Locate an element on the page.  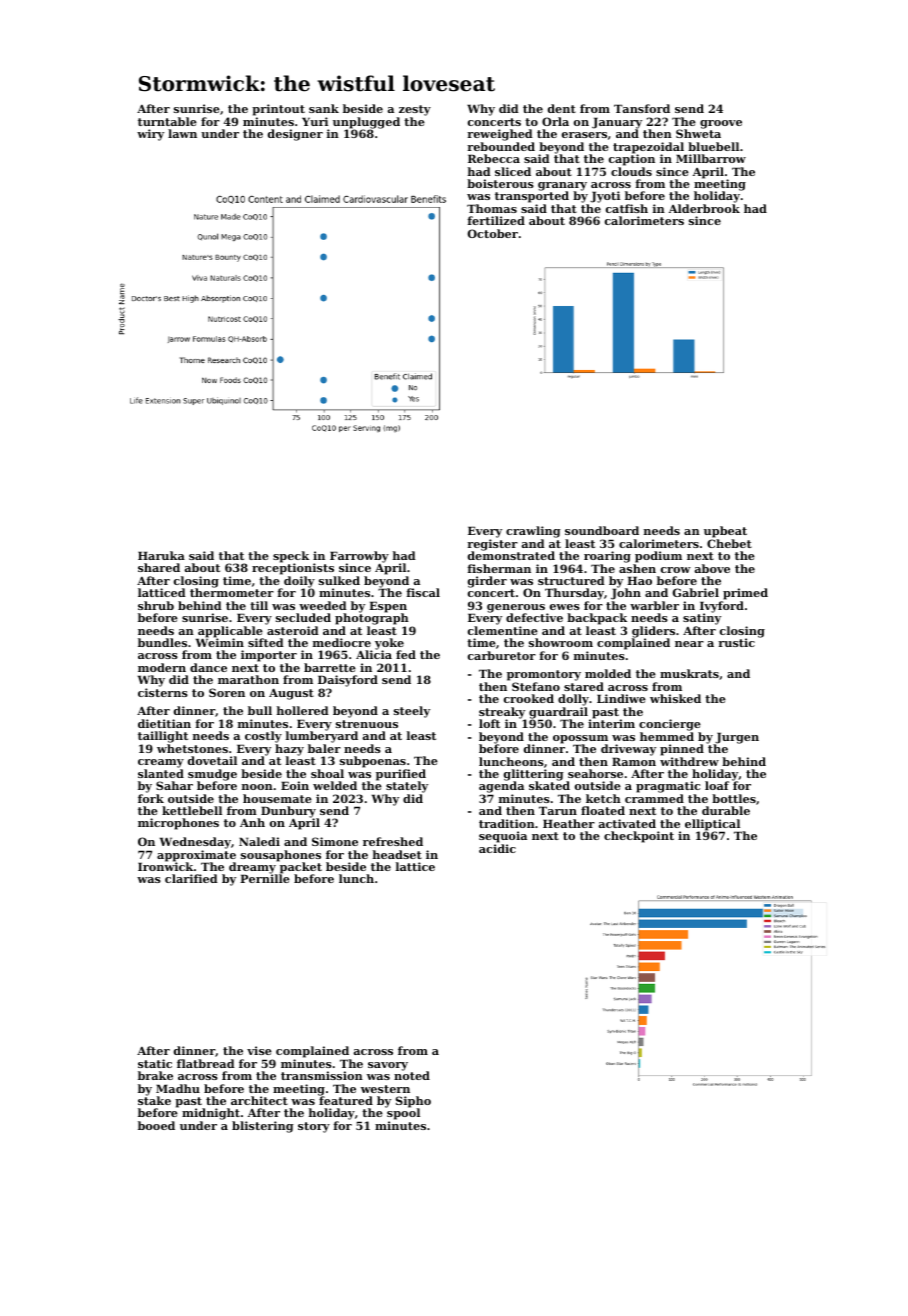
spool is located at coordinates (403, 1114).
